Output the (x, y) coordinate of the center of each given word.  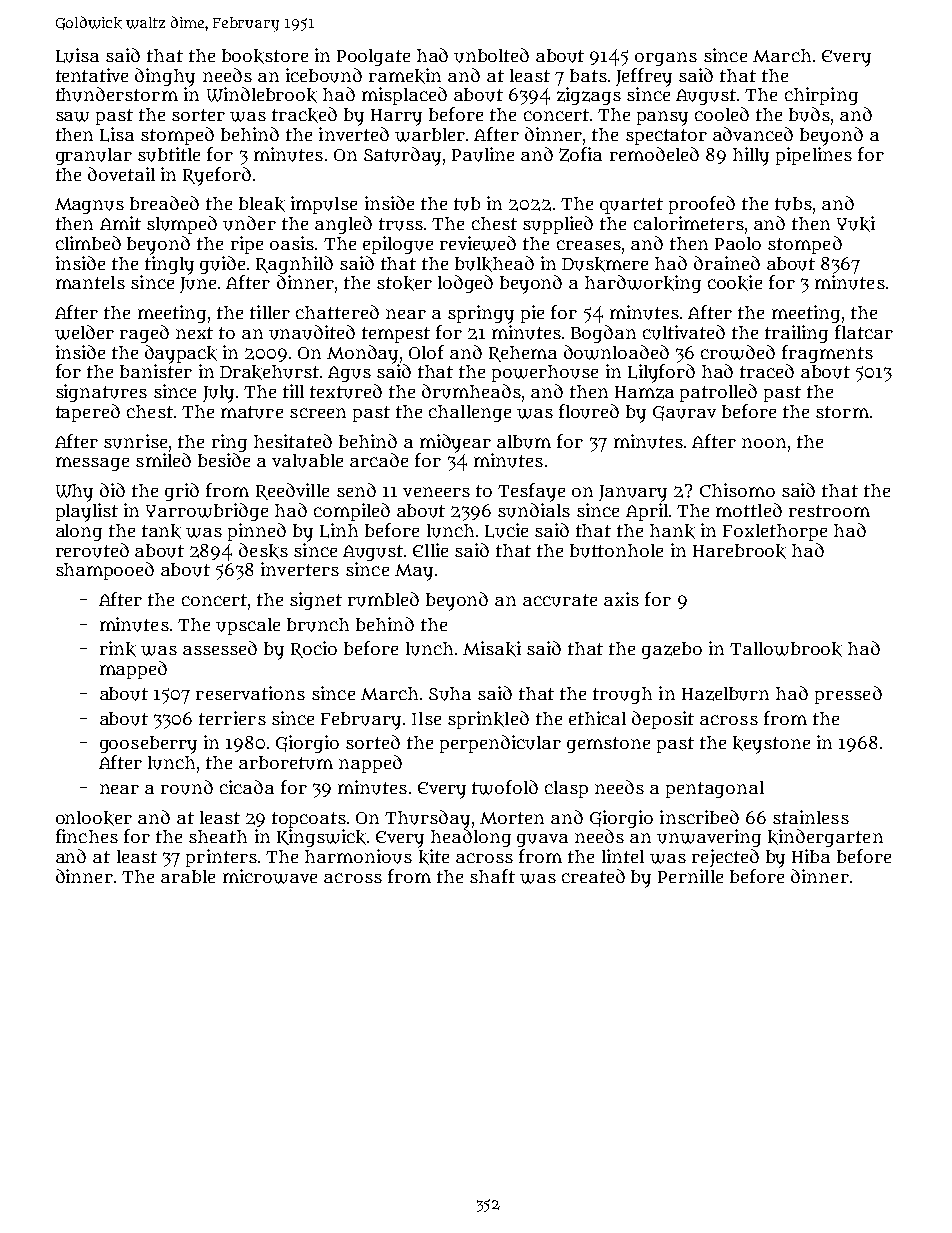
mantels (90, 282)
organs (666, 59)
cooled (722, 114)
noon (764, 443)
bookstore (265, 56)
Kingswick (321, 838)
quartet (631, 206)
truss (401, 224)
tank (161, 531)
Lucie (506, 530)
